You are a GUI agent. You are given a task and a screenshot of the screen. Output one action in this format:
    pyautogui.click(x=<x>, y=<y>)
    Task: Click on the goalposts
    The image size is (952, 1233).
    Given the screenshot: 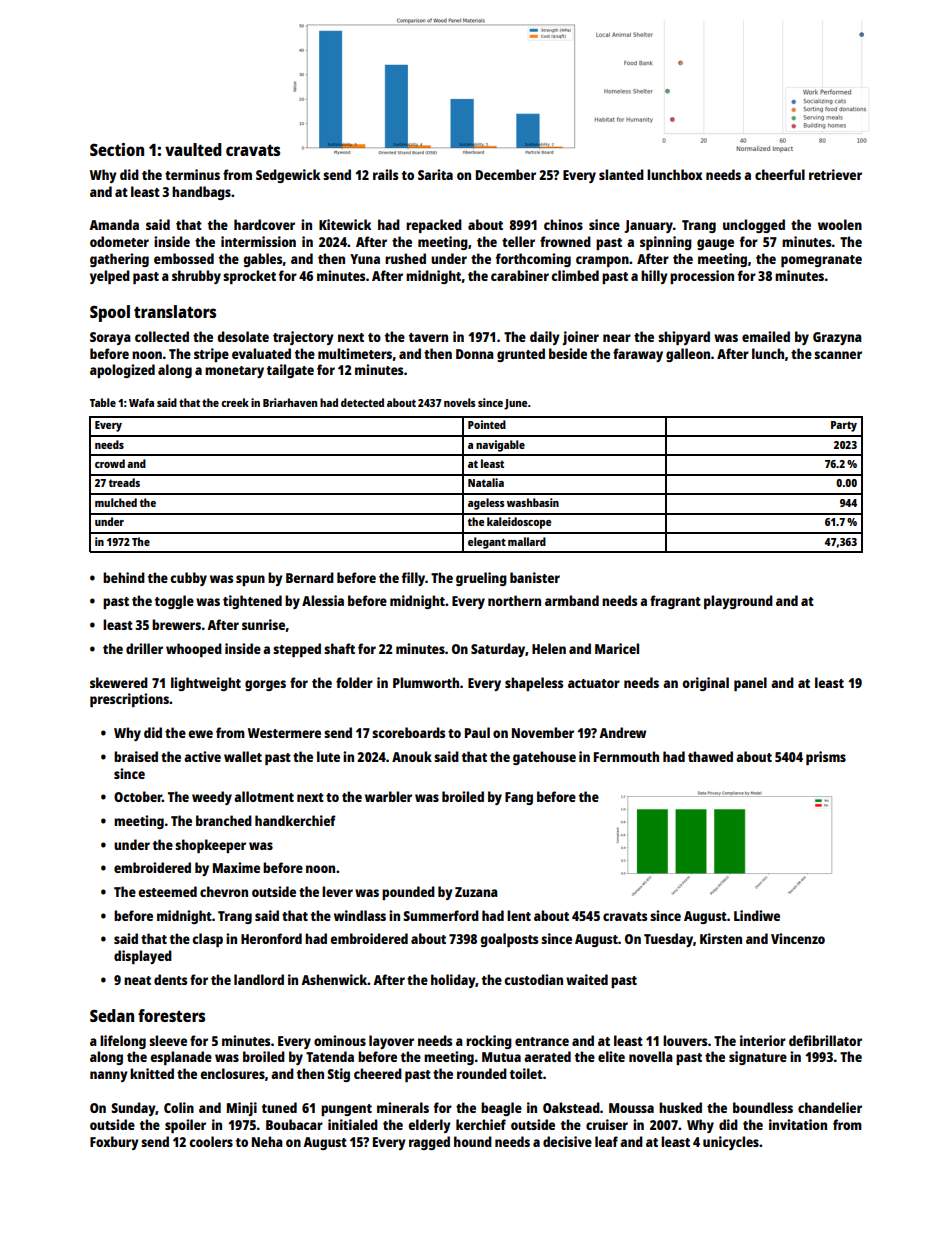 What is the action you would take?
    pyautogui.click(x=509, y=940)
